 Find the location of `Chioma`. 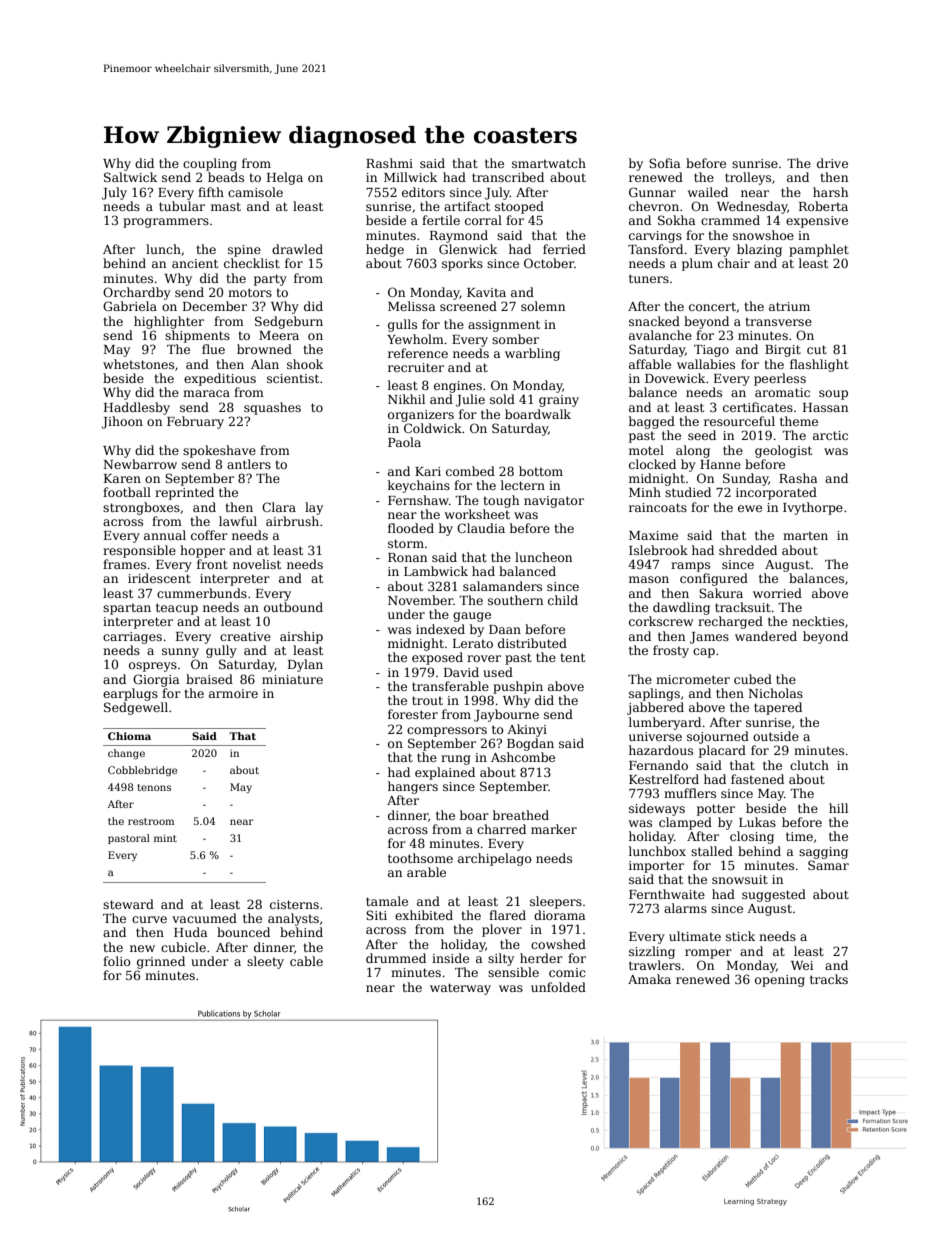

Chioma is located at coordinates (129, 736).
